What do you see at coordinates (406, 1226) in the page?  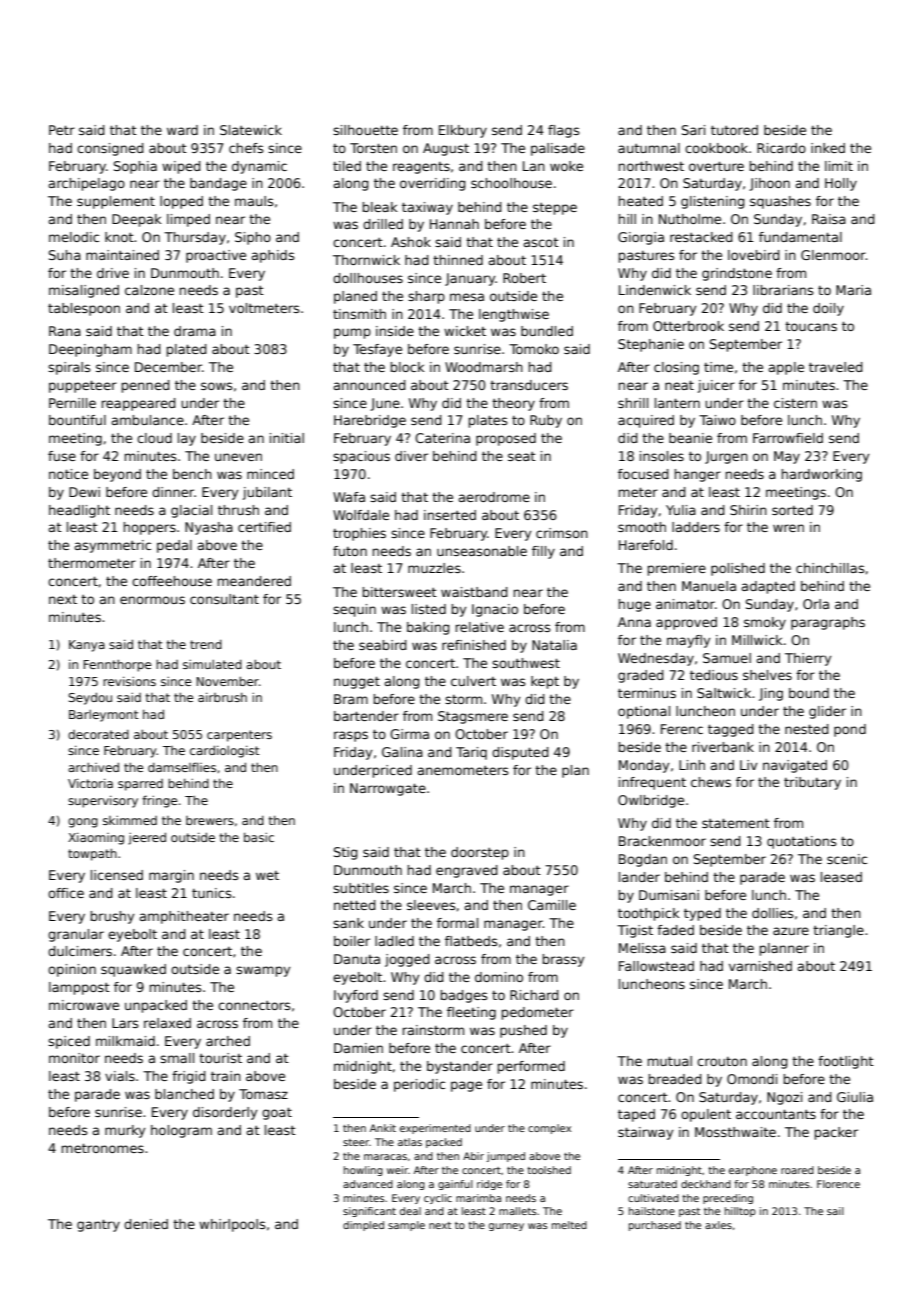 I see `sample` at bounding box center [406, 1226].
